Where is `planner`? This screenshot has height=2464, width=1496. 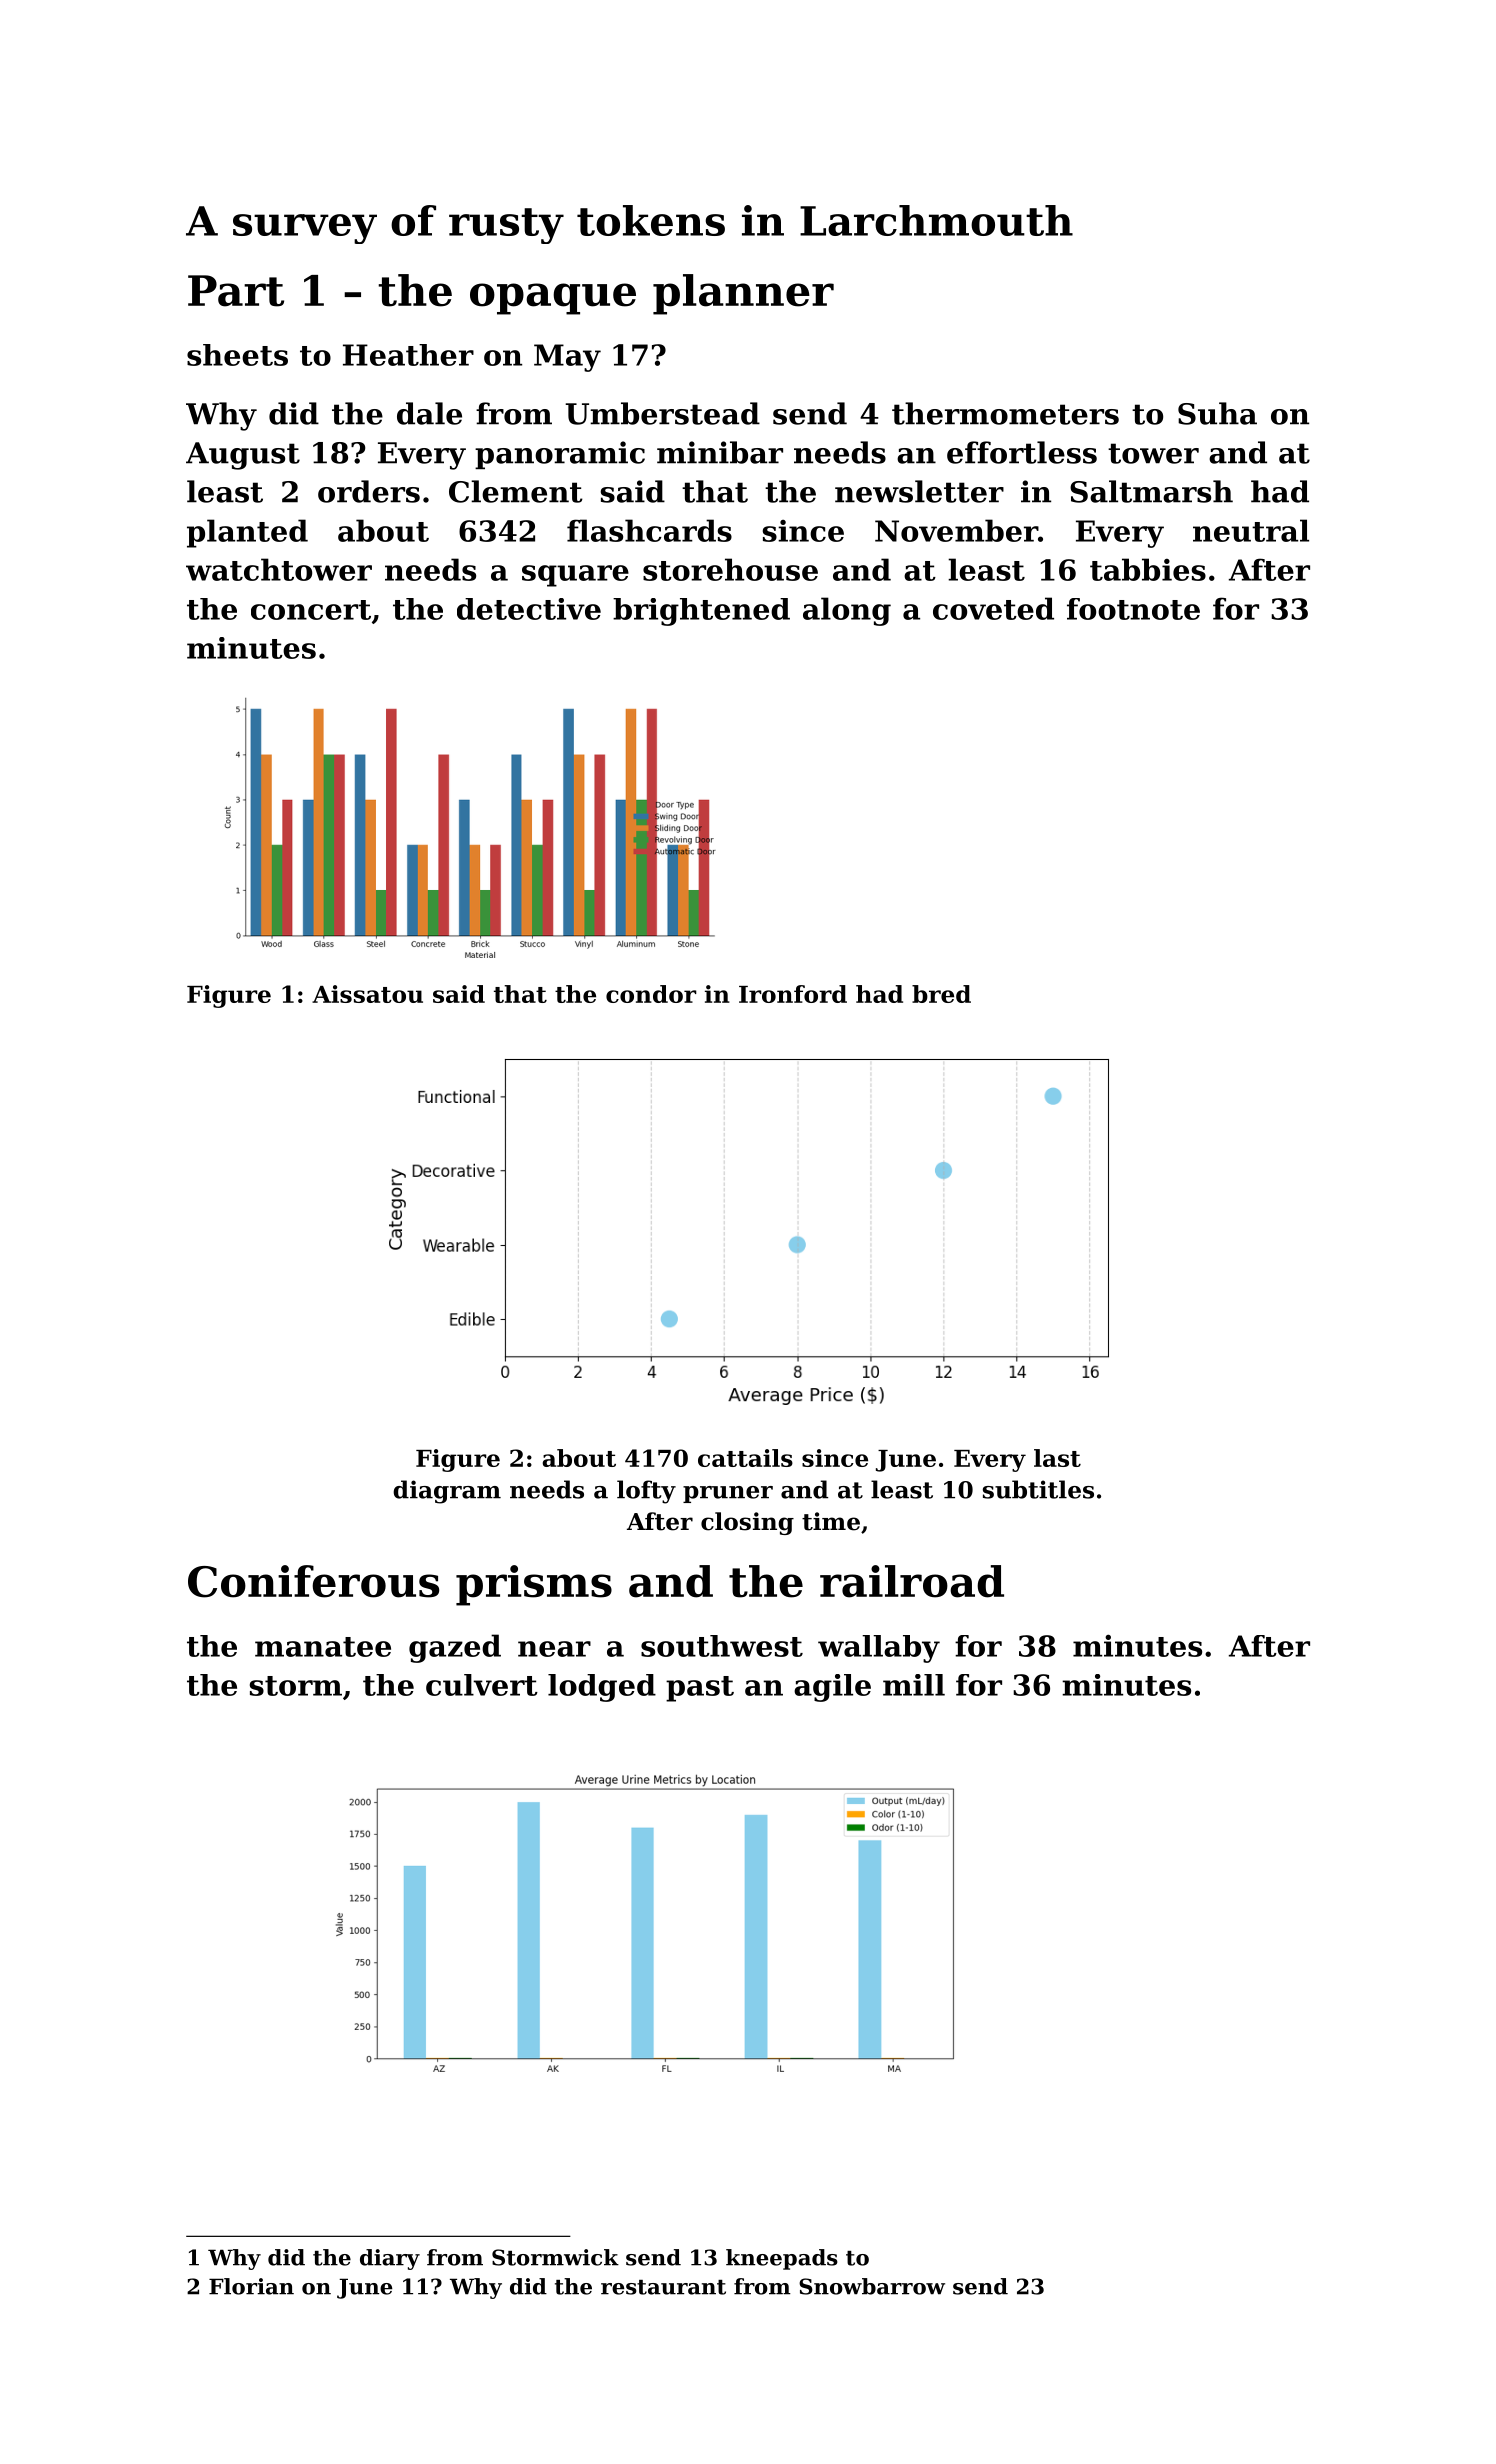
planner is located at coordinates (743, 294).
